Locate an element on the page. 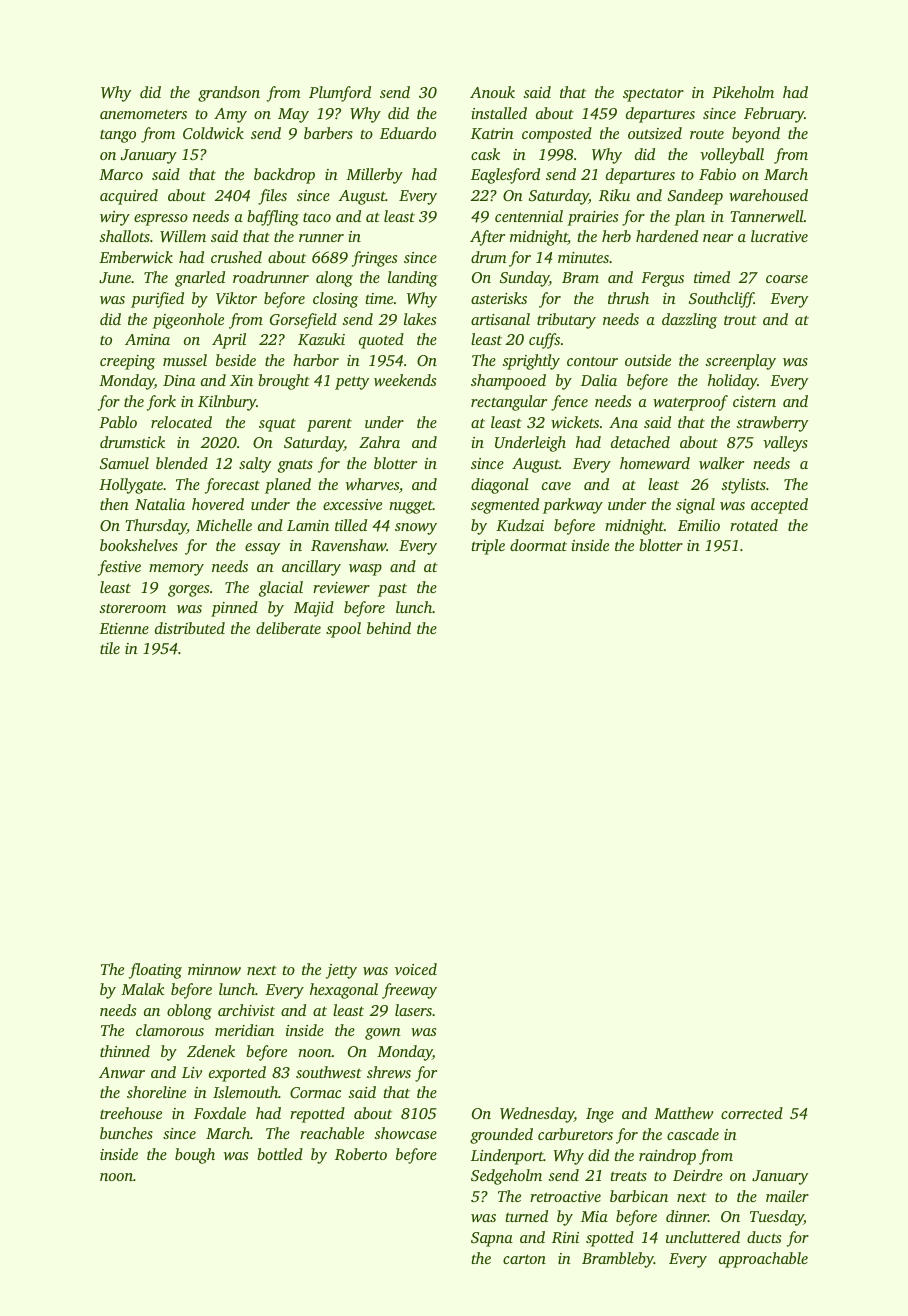 The height and width of the document is (1316, 908). corrected is located at coordinates (752, 1113).
